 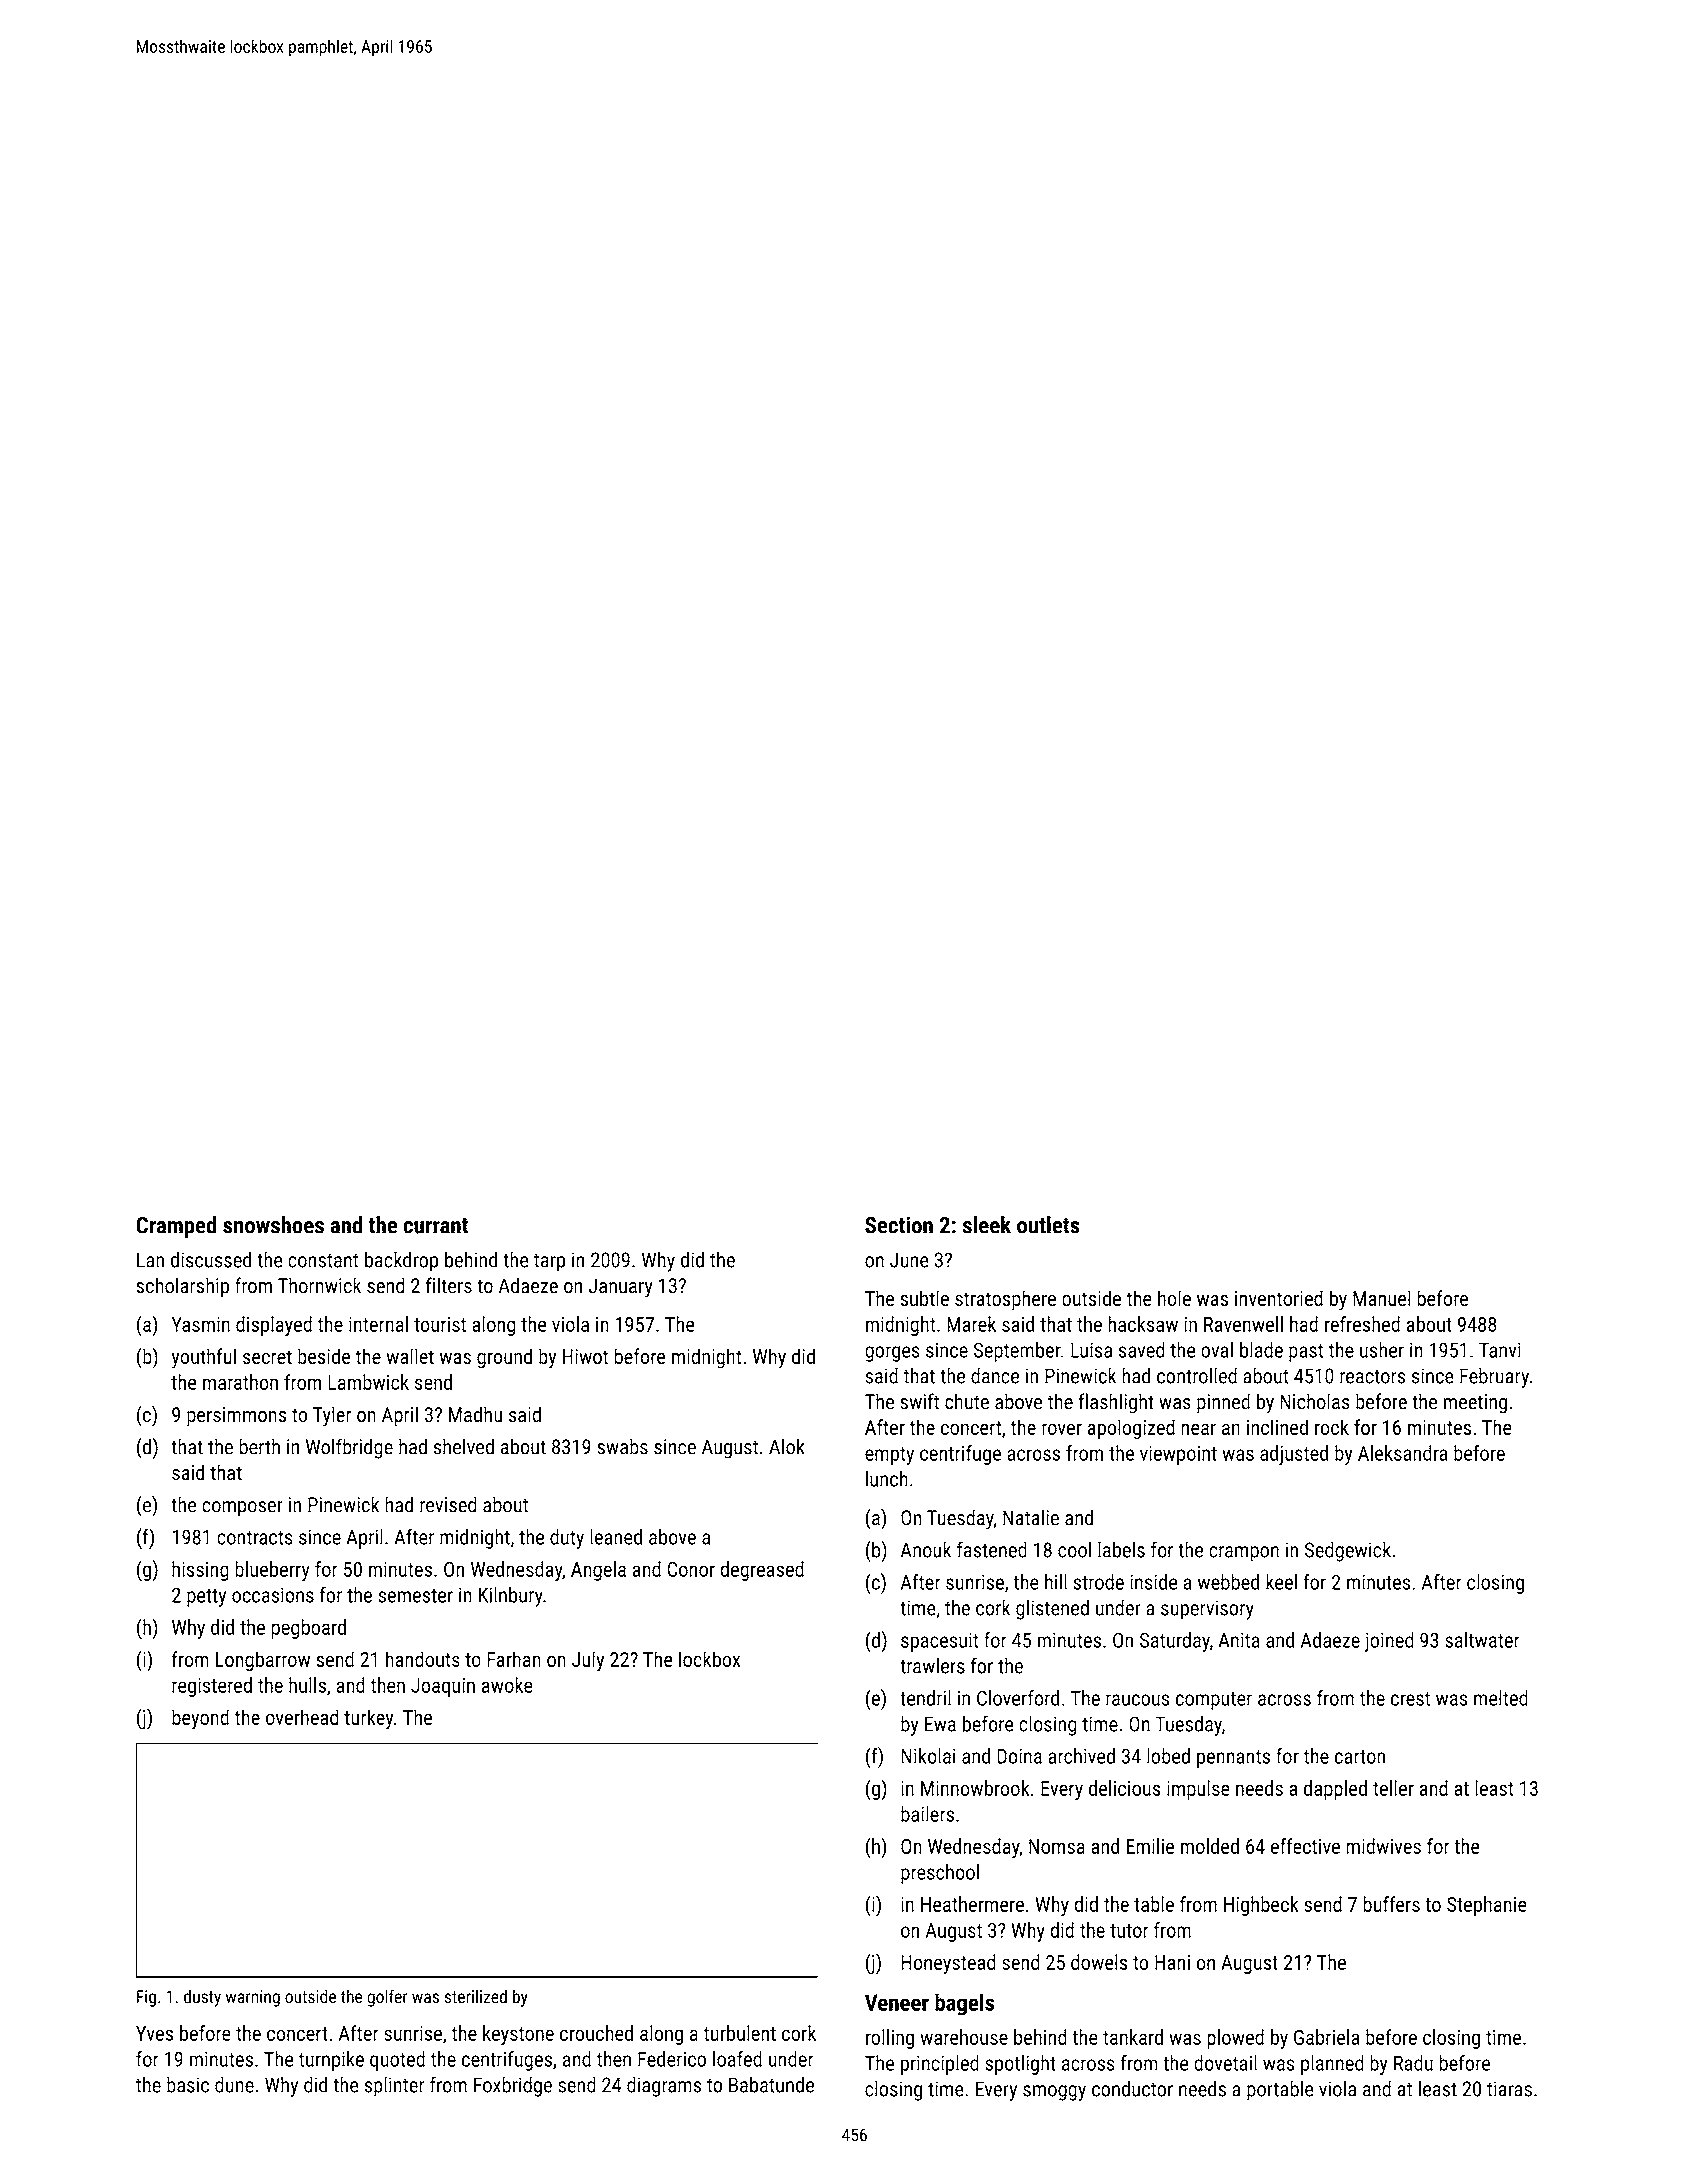 I want to click on buffers, so click(x=1391, y=1904).
